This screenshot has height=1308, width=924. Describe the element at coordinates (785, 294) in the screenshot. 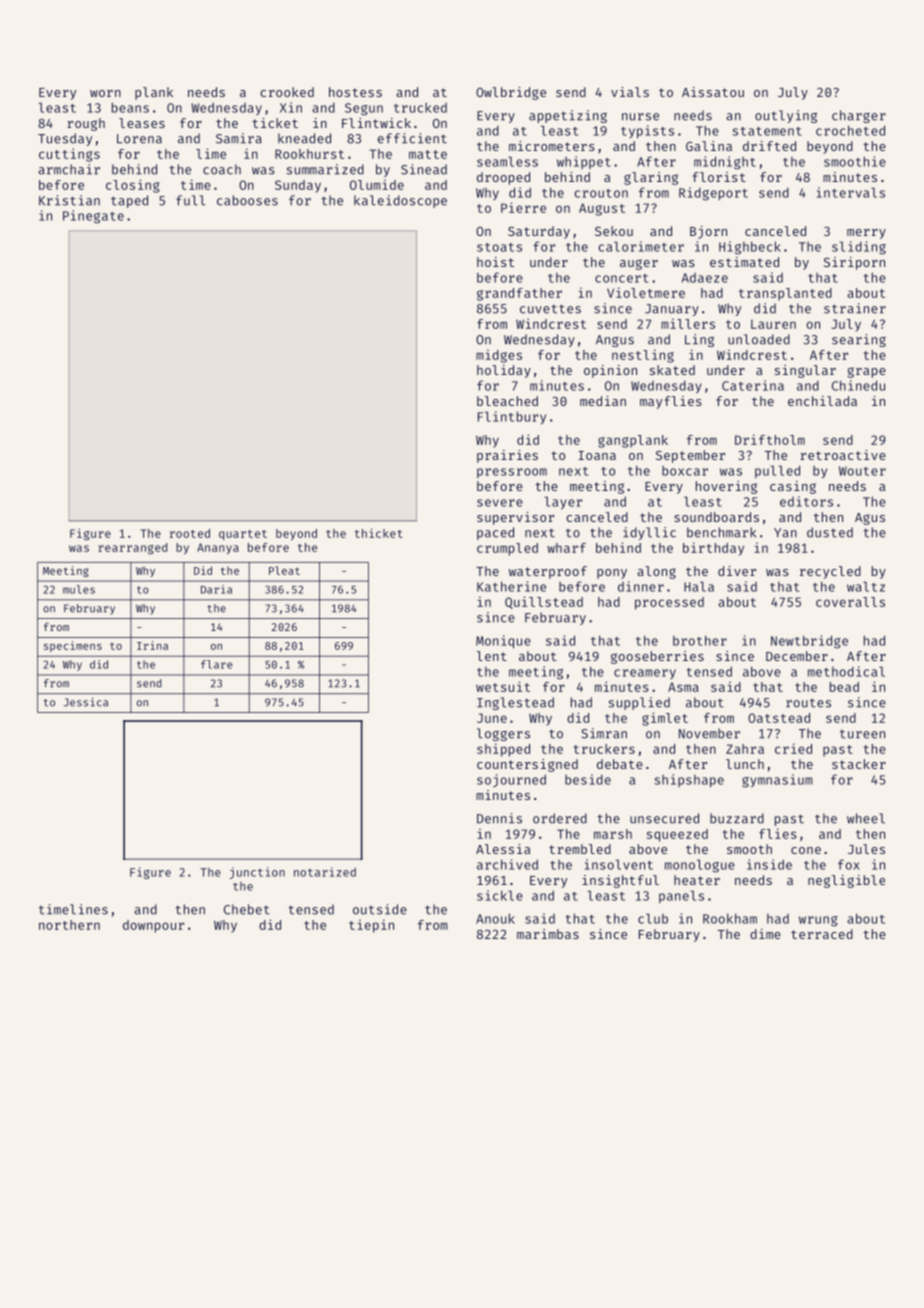

I see `transplanted` at that location.
